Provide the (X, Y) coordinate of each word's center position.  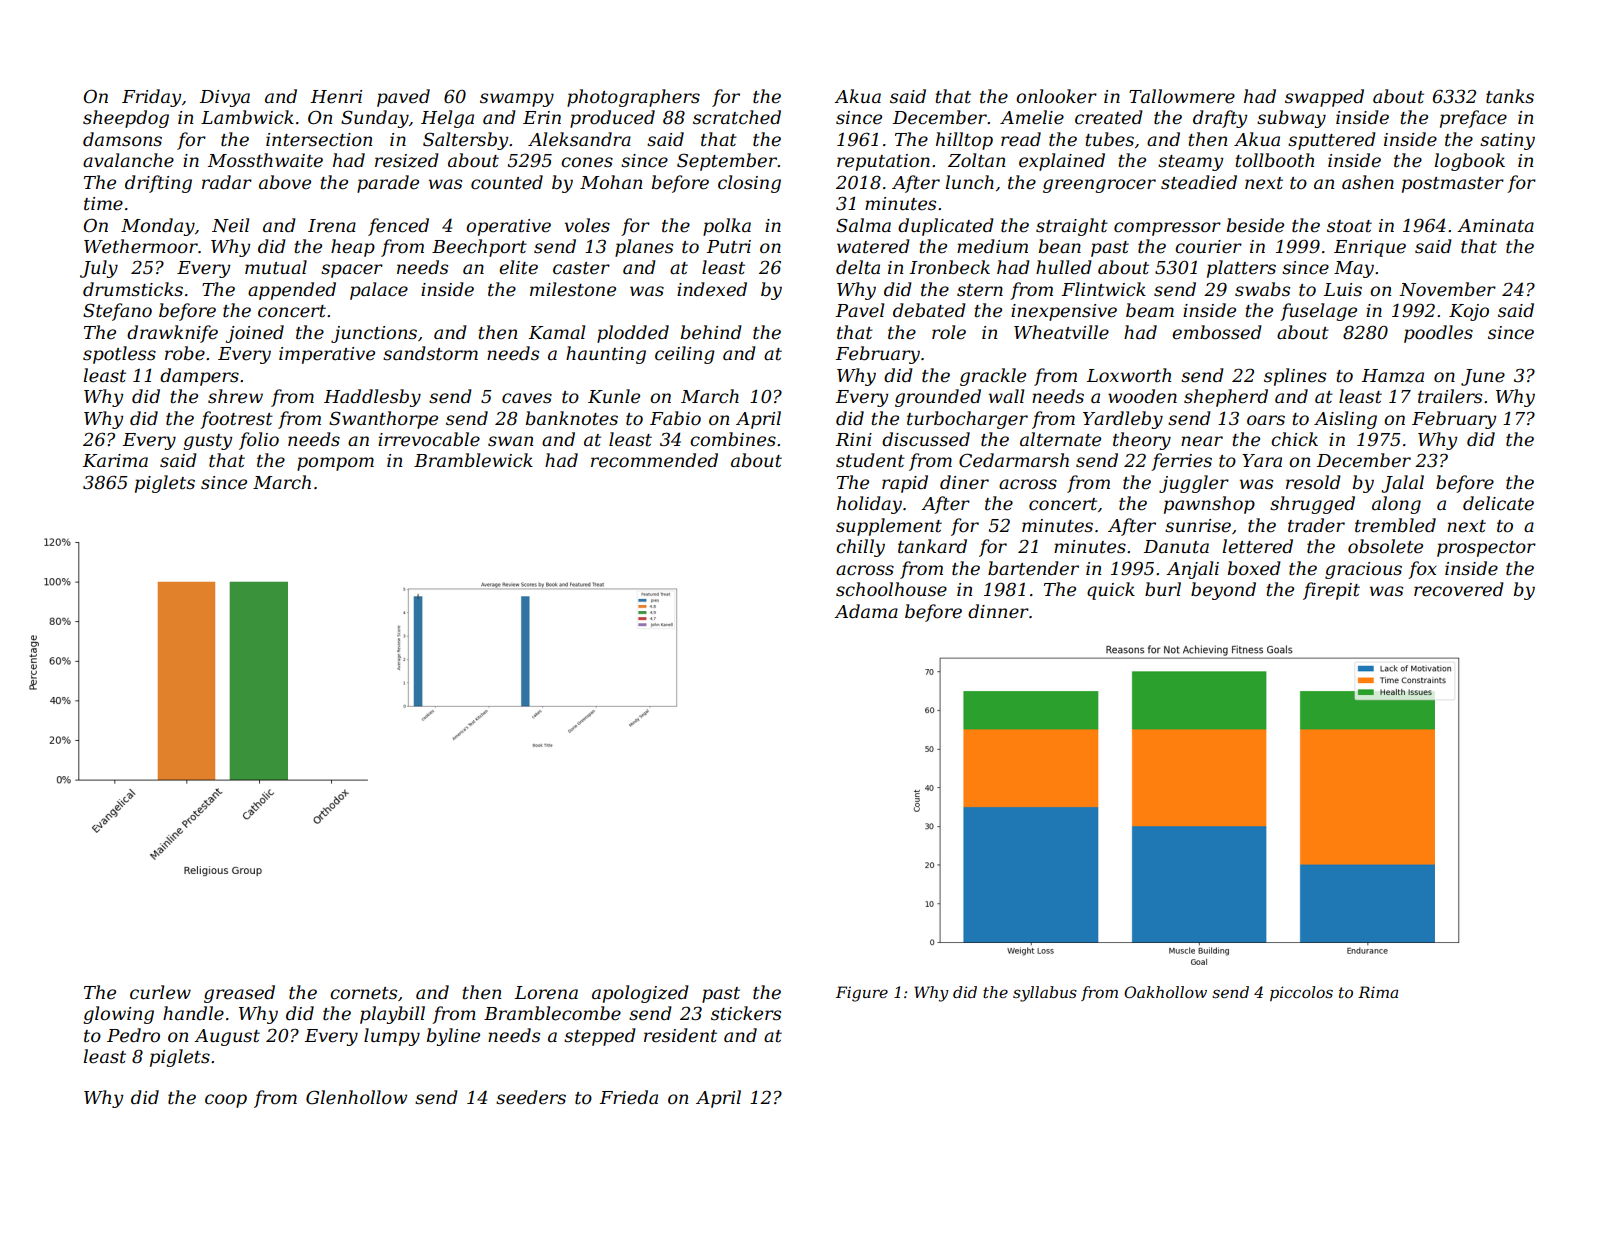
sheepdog (126, 119)
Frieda (629, 1097)
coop (226, 1101)
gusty (207, 442)
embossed (1217, 332)
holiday (869, 505)
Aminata (1495, 226)
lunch (969, 182)
